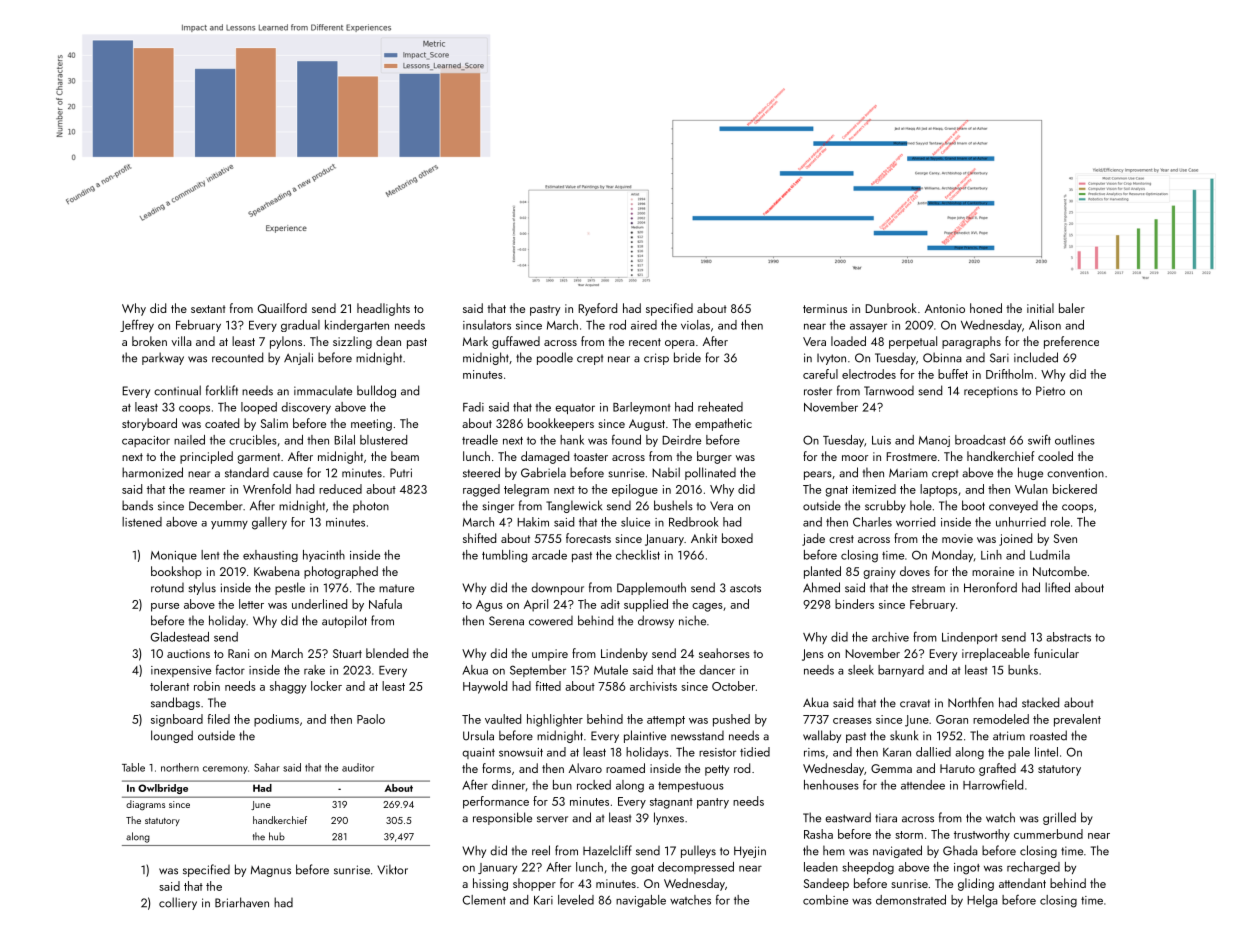 The height and width of the screenshot is (952, 1233). Describe the element at coordinates (597, 309) in the screenshot. I see `Ryeford` at that location.
